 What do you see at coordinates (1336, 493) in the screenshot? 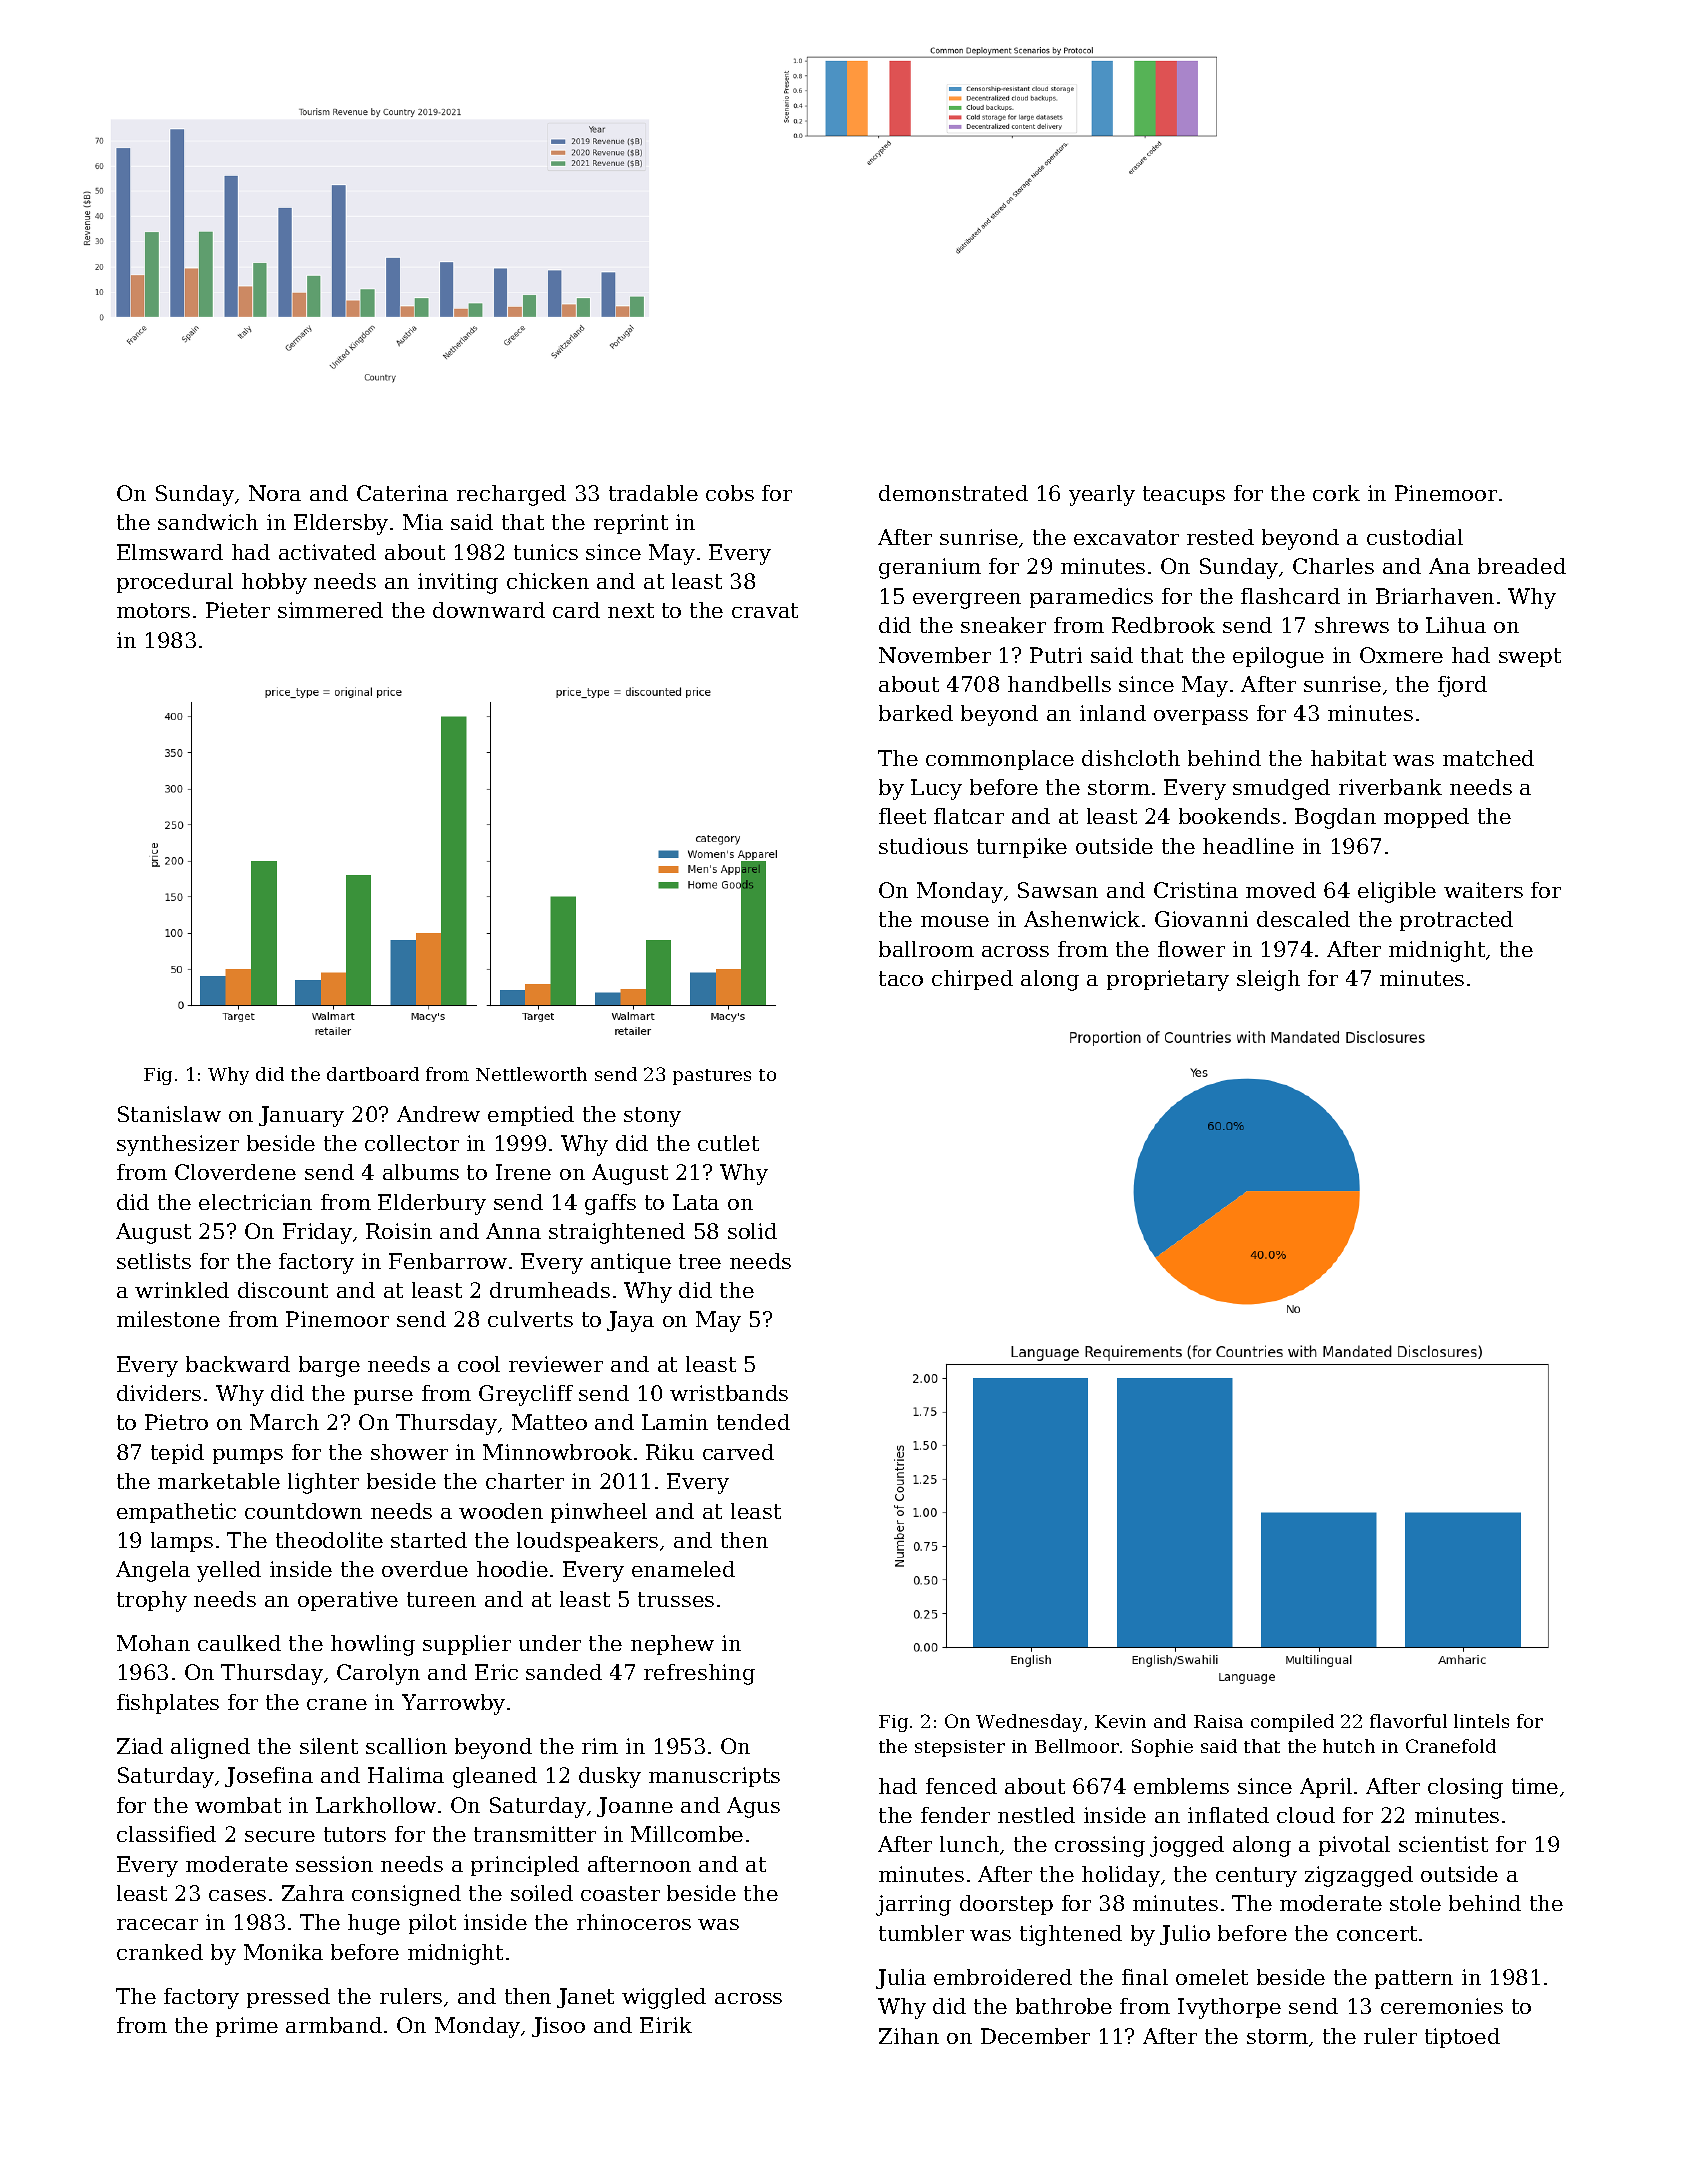
I see `cork` at bounding box center [1336, 493].
